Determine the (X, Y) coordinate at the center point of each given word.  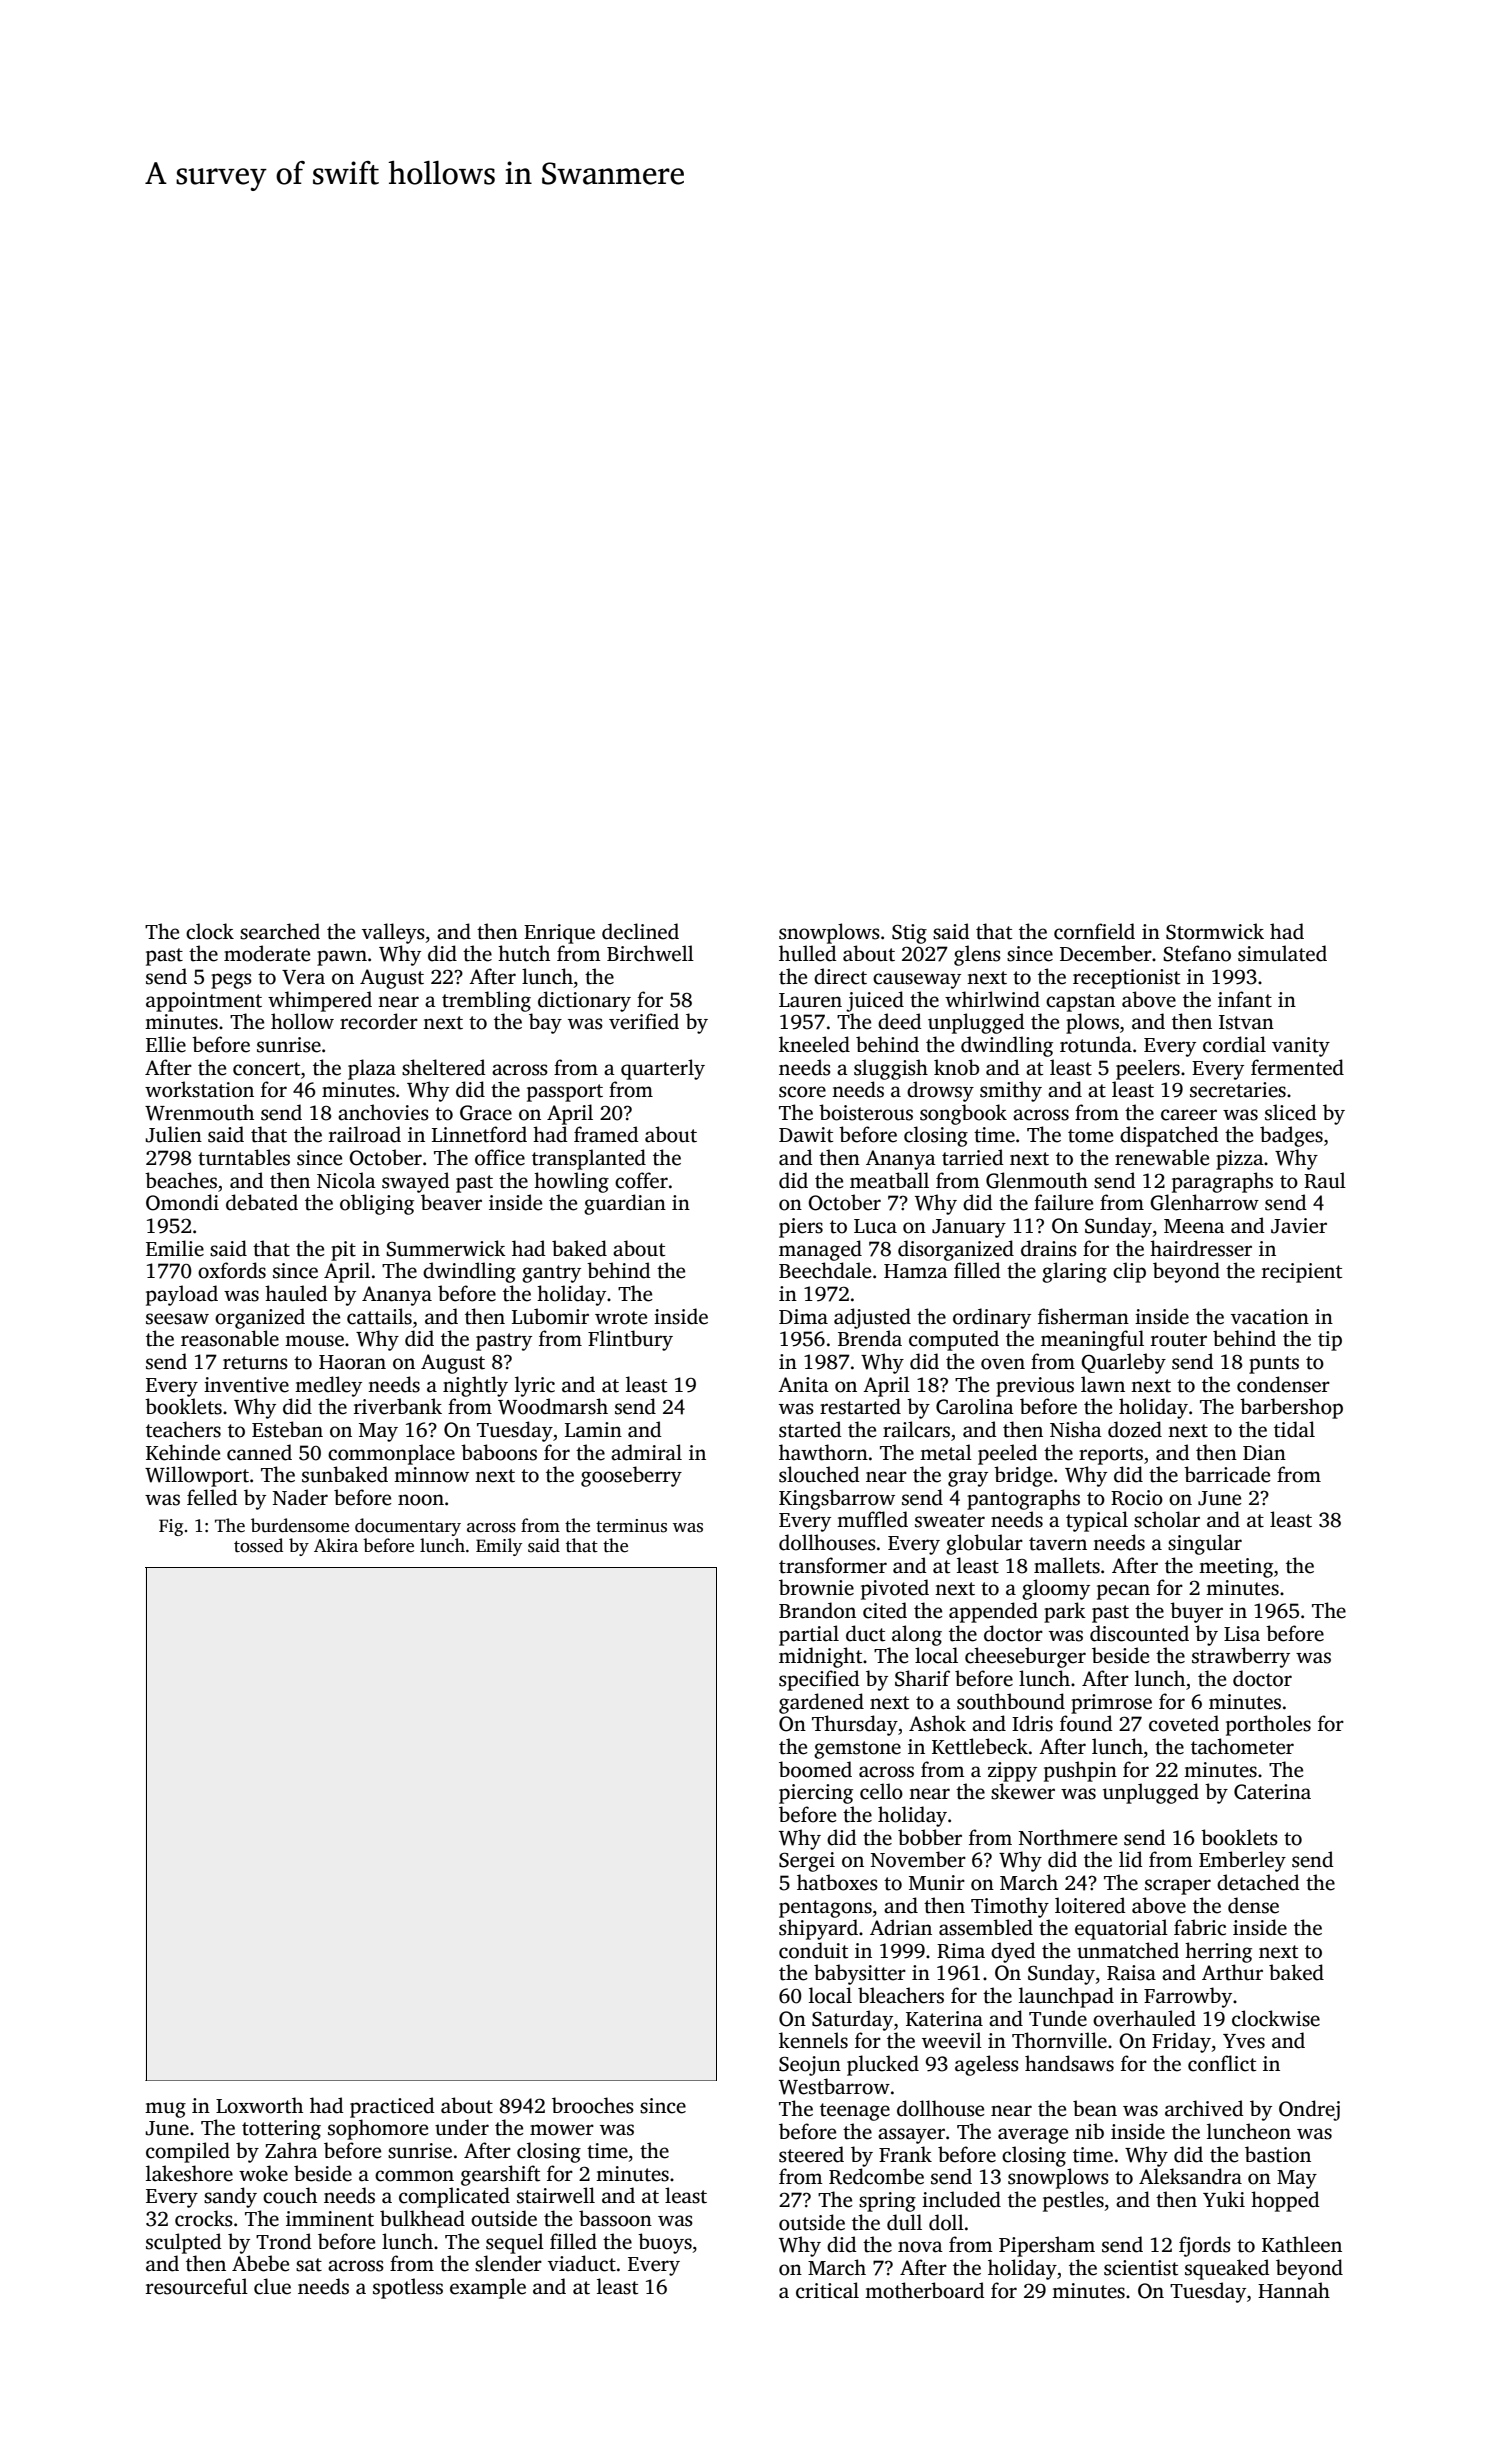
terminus (631, 1526)
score (802, 1092)
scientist (1141, 2268)
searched (280, 931)
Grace (486, 1113)
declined (640, 931)
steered (811, 2154)
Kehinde (183, 1452)
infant (1245, 999)
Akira (336, 1545)
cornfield (1094, 931)
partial (809, 1635)
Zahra (291, 2150)
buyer (1196, 1612)
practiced (392, 2107)
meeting (1236, 1568)
